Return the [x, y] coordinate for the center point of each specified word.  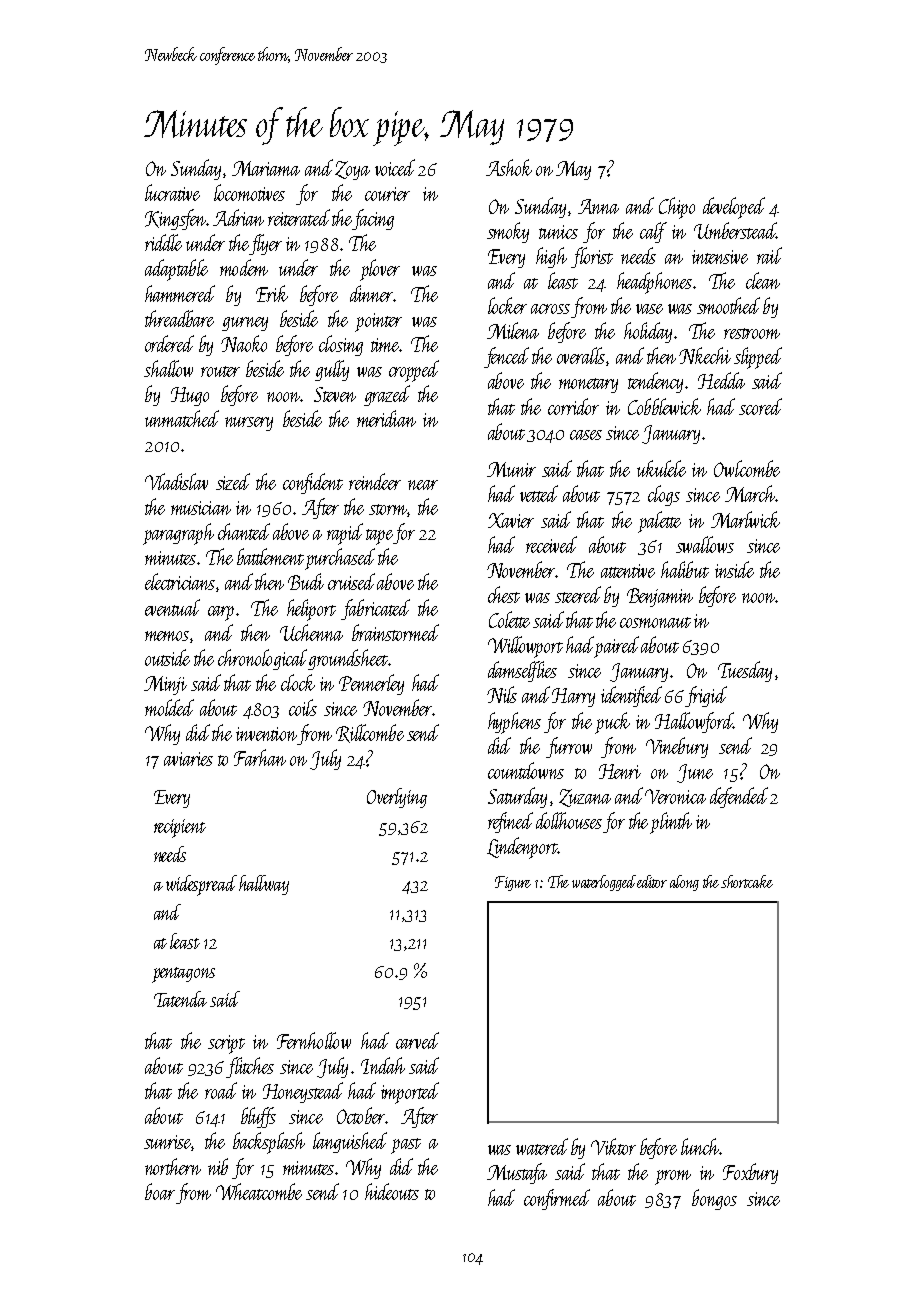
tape [379, 537]
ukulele [661, 468]
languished [350, 1142]
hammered [180, 293]
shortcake [747, 881]
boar [160, 1191]
